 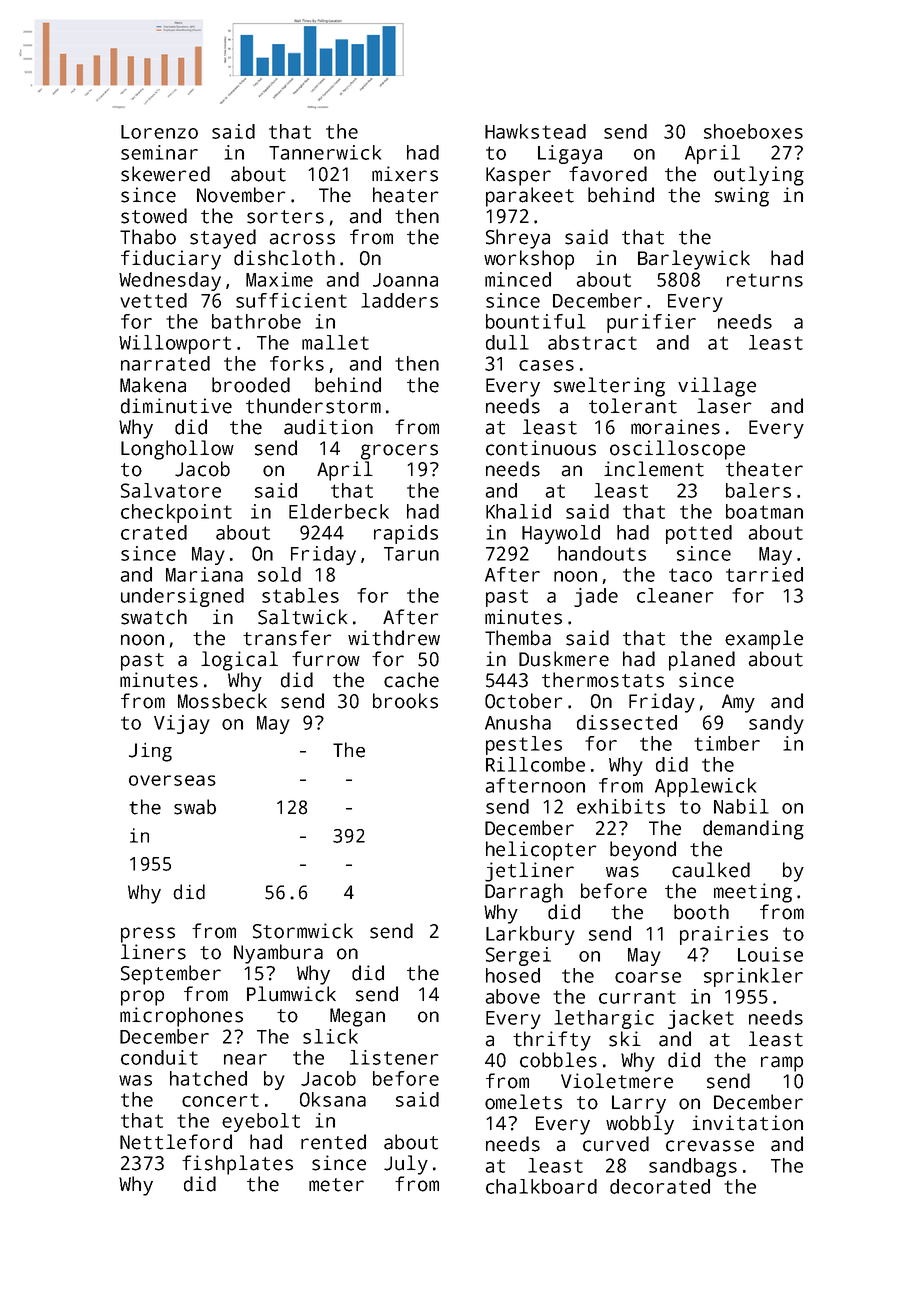 What do you see at coordinates (535, 131) in the image?
I see `Hawkstead` at bounding box center [535, 131].
